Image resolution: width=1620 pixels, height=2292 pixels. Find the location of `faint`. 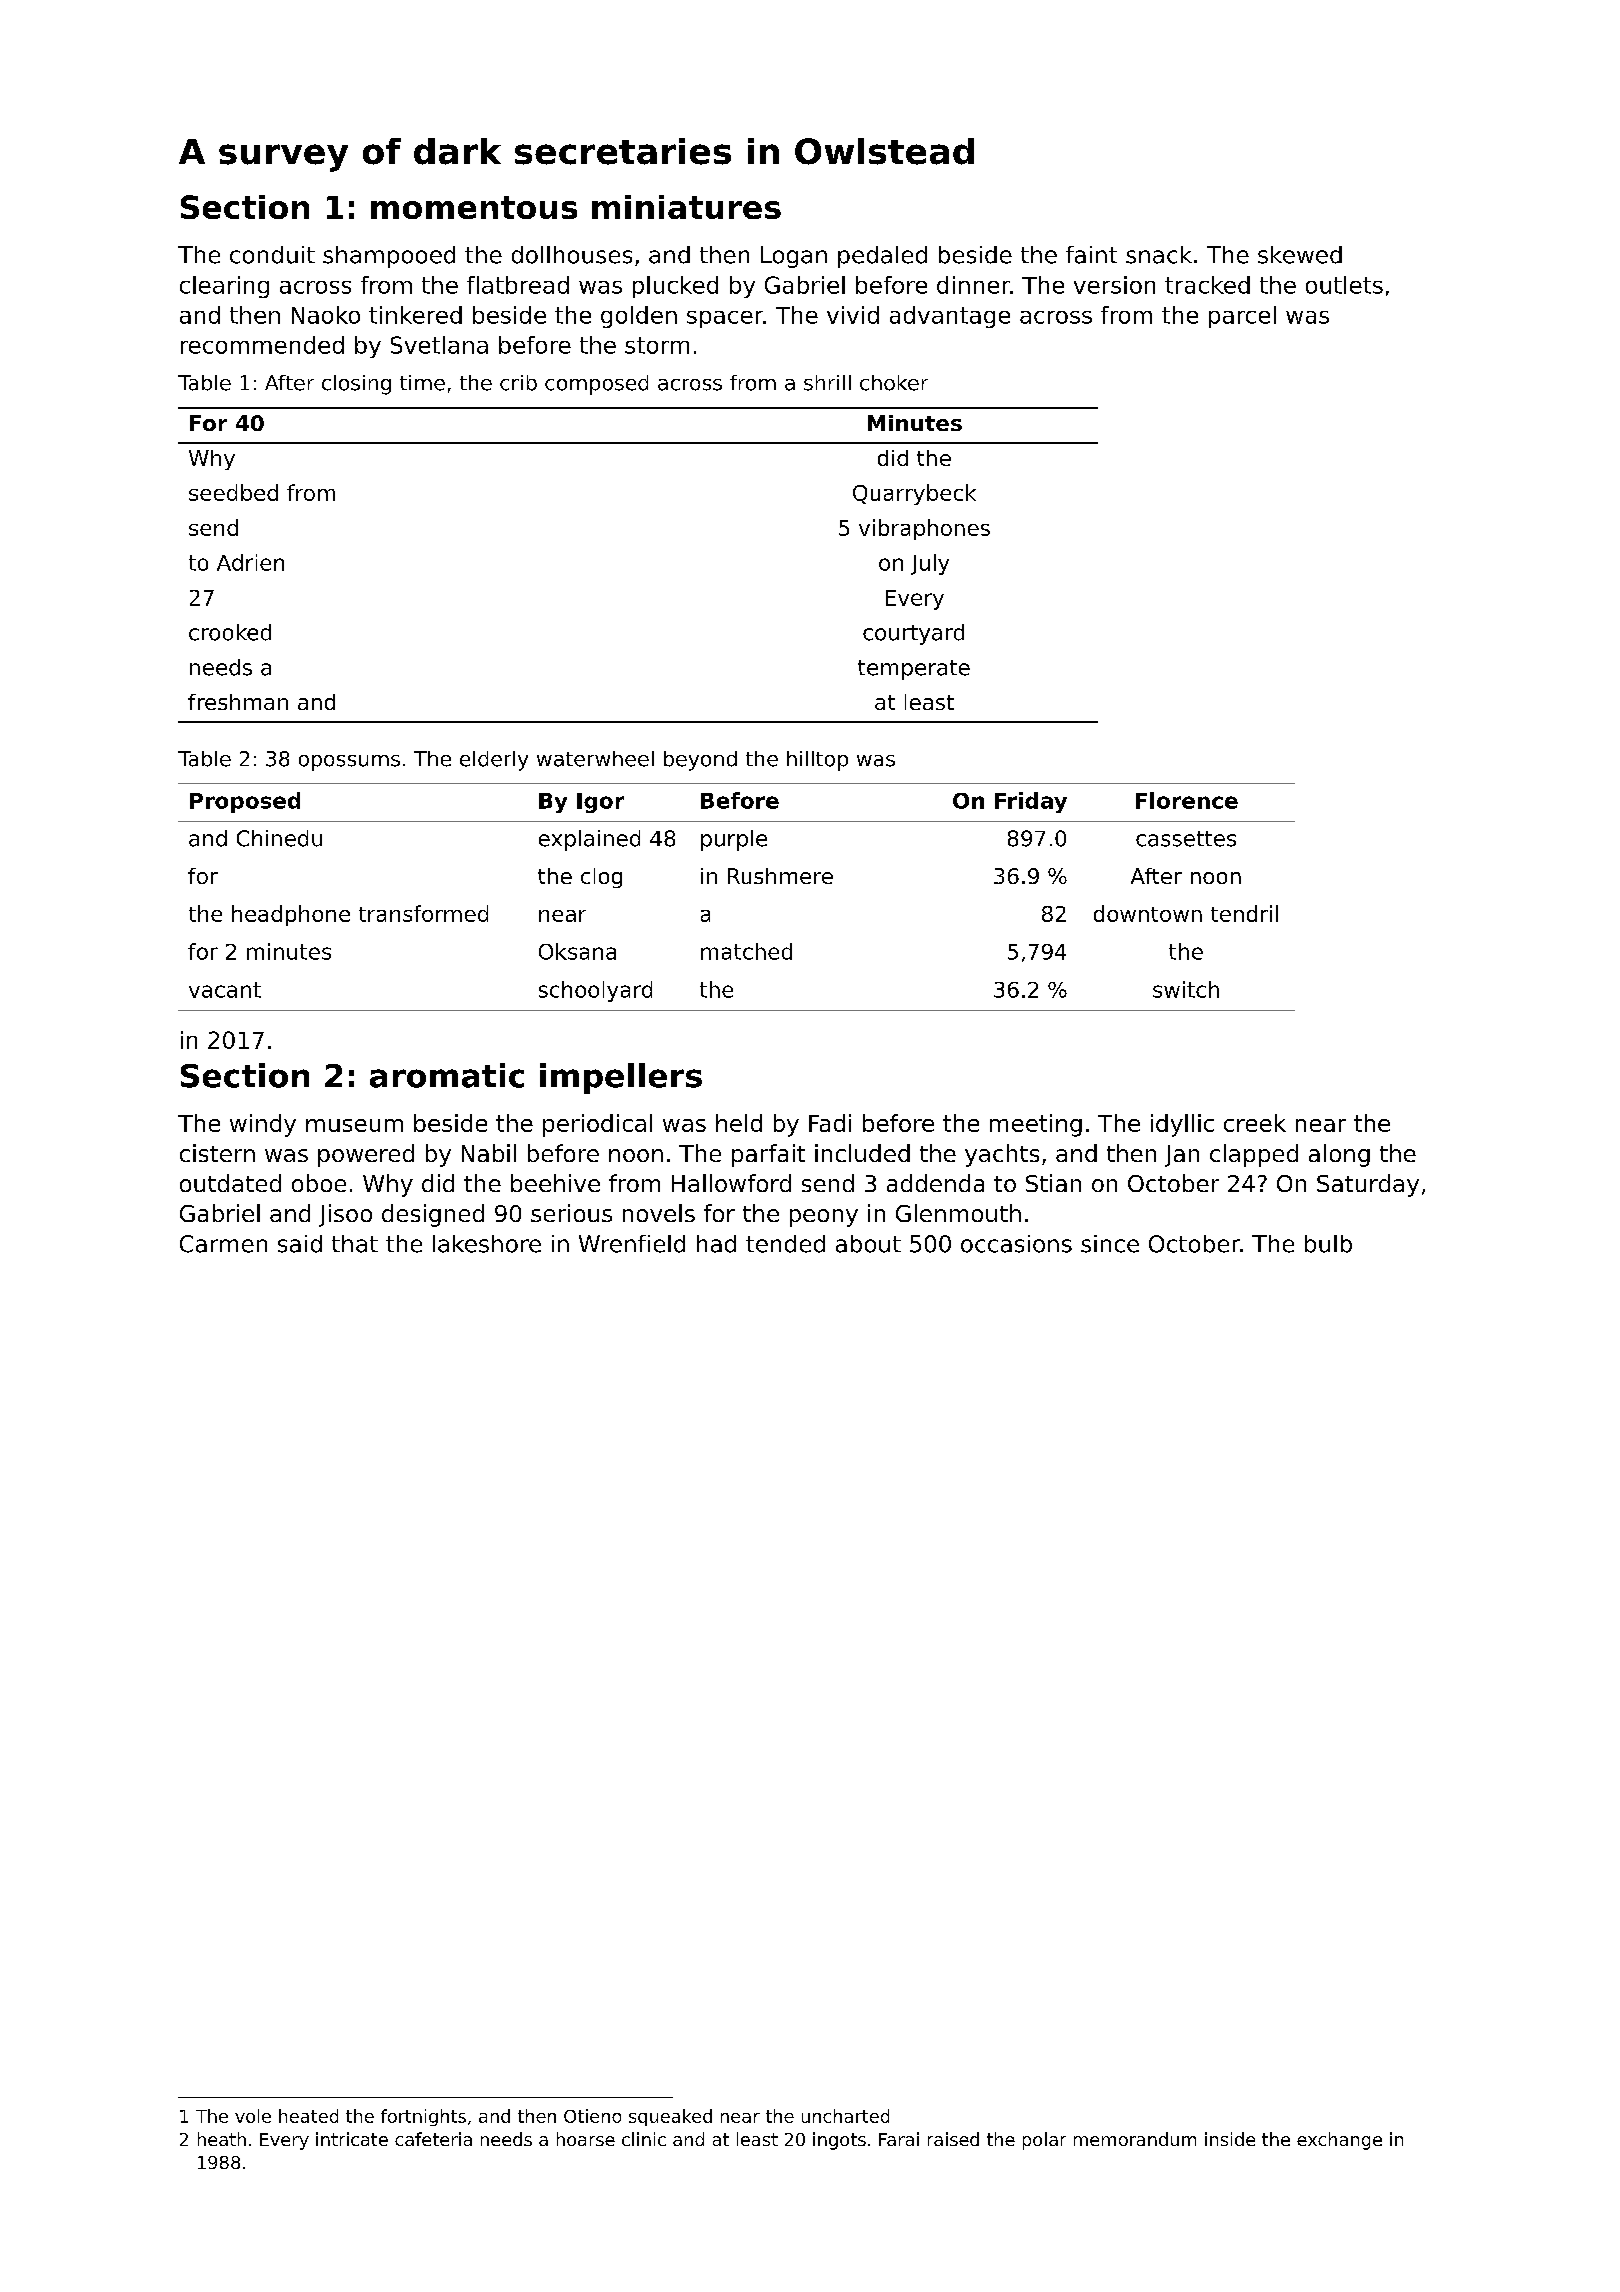

faint is located at coordinates (1091, 255).
